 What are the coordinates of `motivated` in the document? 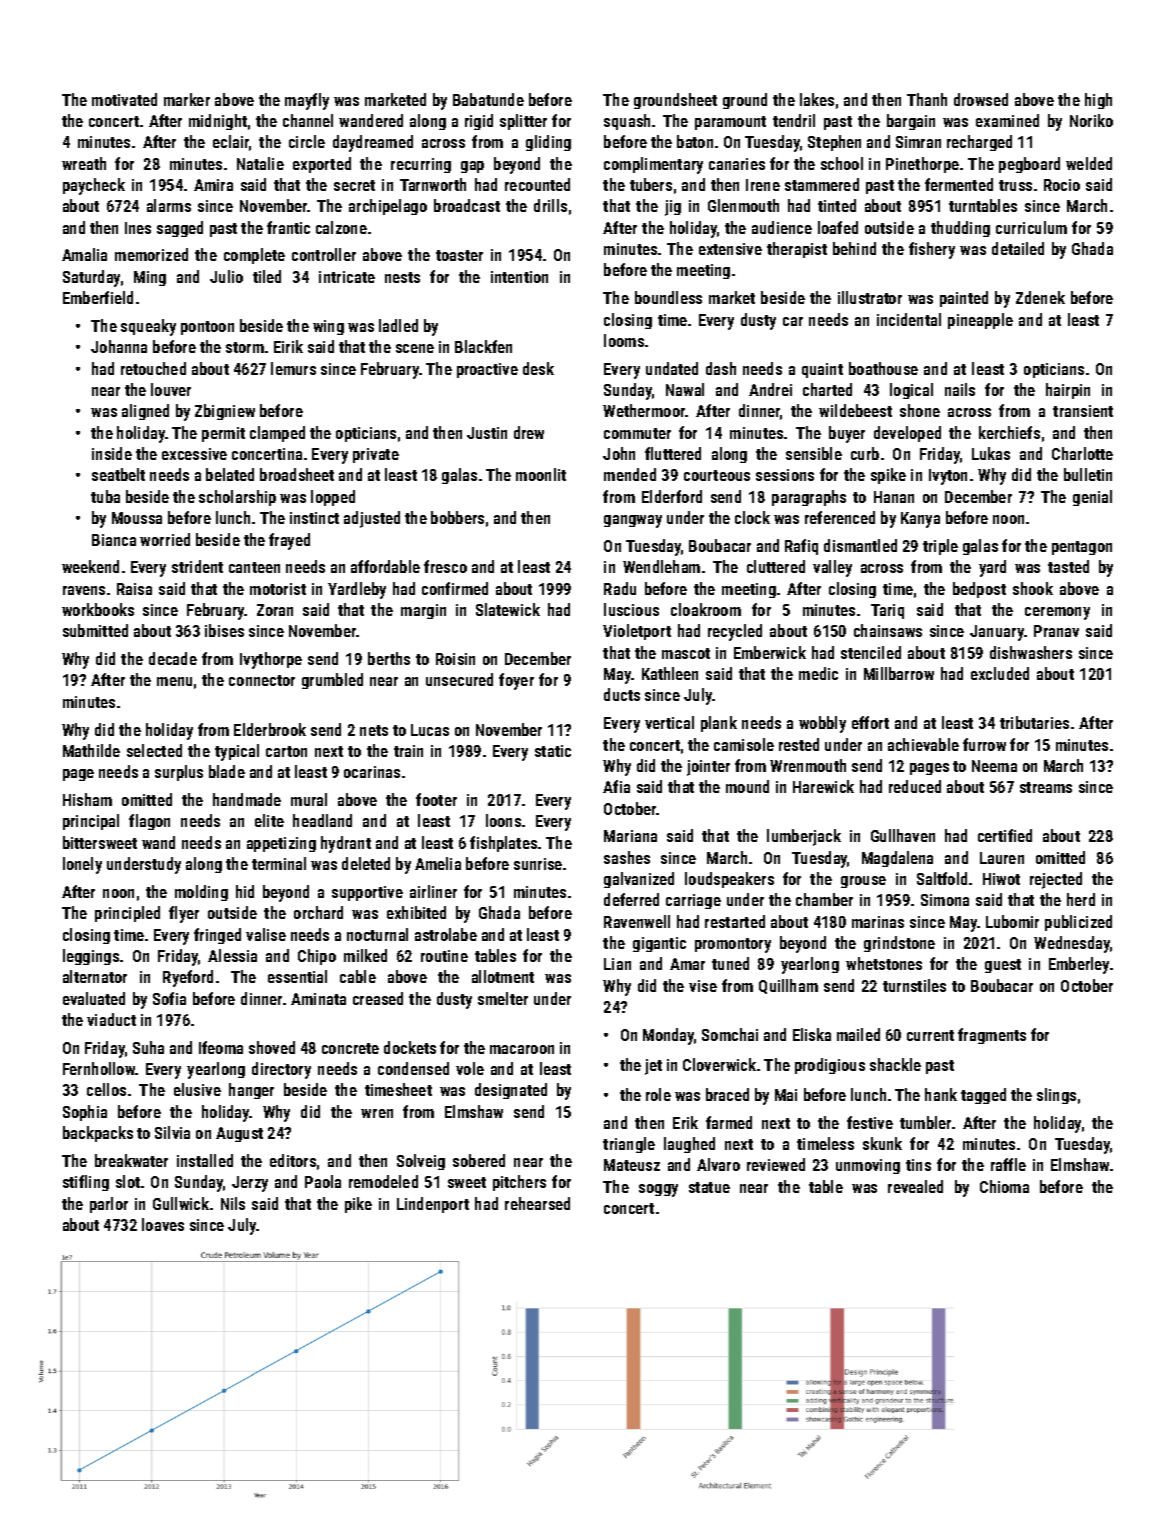 It's located at (124, 99).
